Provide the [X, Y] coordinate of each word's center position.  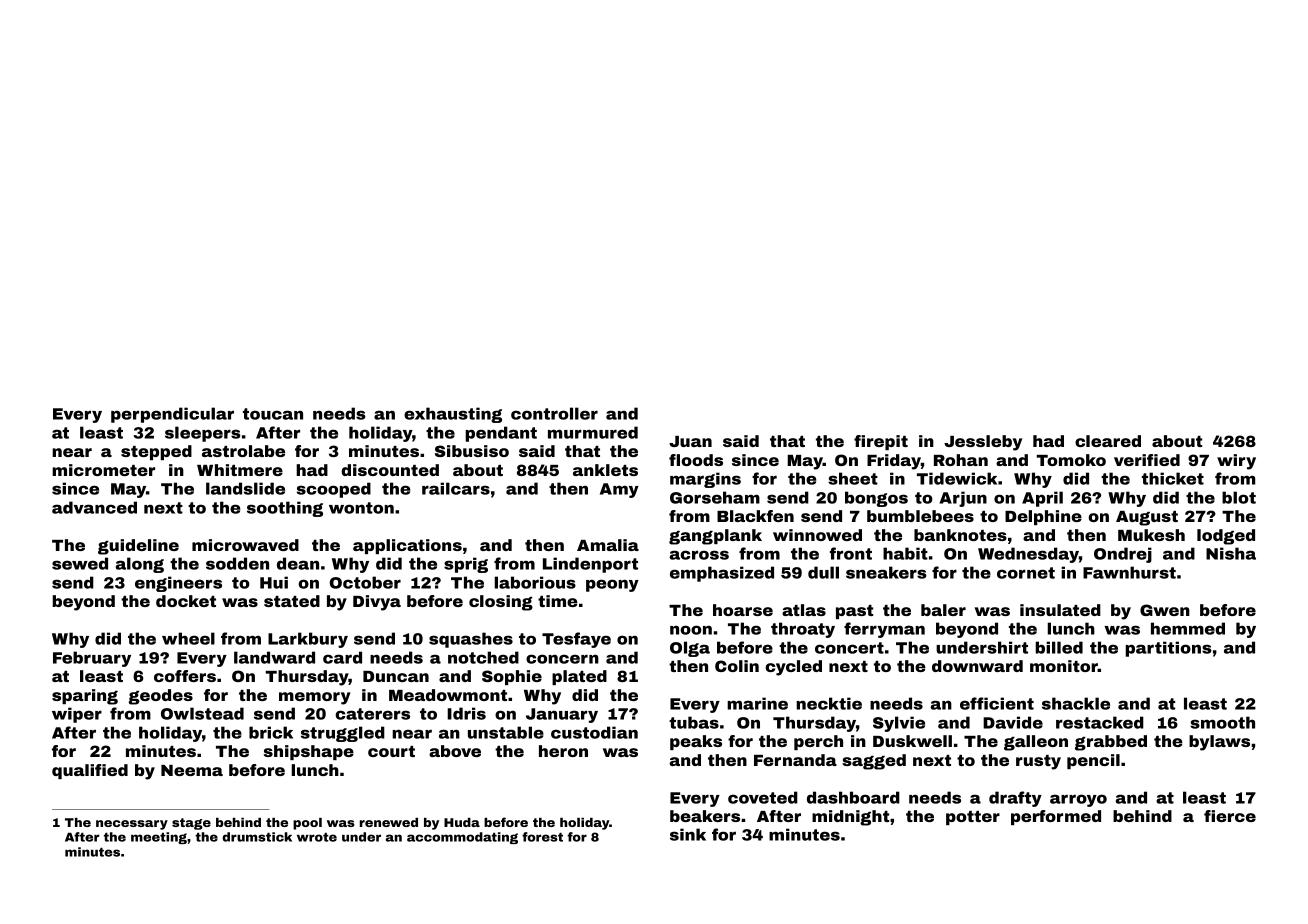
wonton [361, 508]
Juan [690, 441]
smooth [1222, 722]
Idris [466, 713]
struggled [343, 734]
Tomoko [1071, 460]
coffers [185, 676]
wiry [1236, 462]
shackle [1076, 703]
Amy [619, 490]
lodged [1226, 537]
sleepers [203, 434]
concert [849, 648]
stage [191, 824]
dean [298, 563]
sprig [466, 565]
